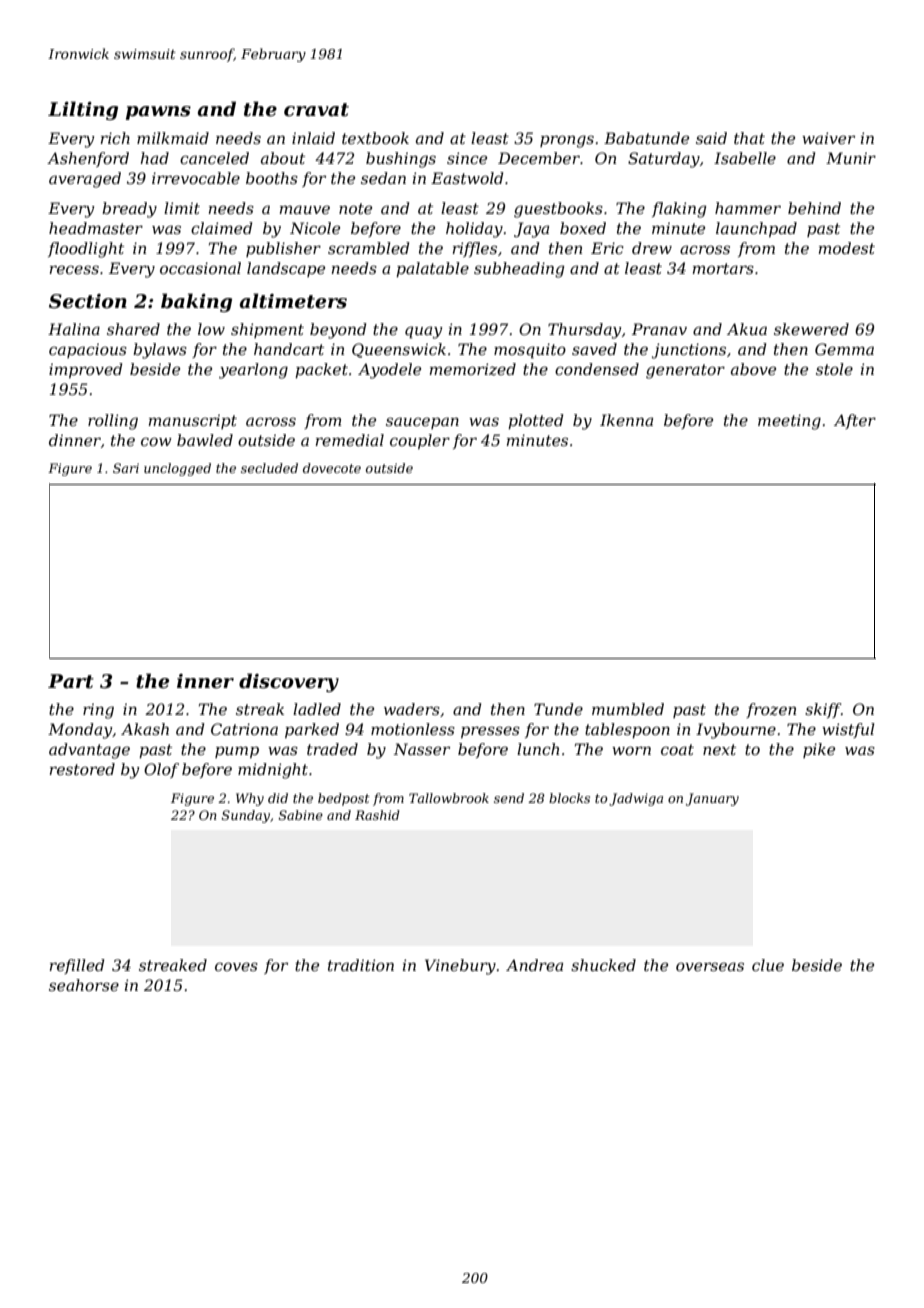 The height and width of the screenshot is (1308, 924). What do you see at coordinates (236, 966) in the screenshot?
I see `coves` at bounding box center [236, 966].
